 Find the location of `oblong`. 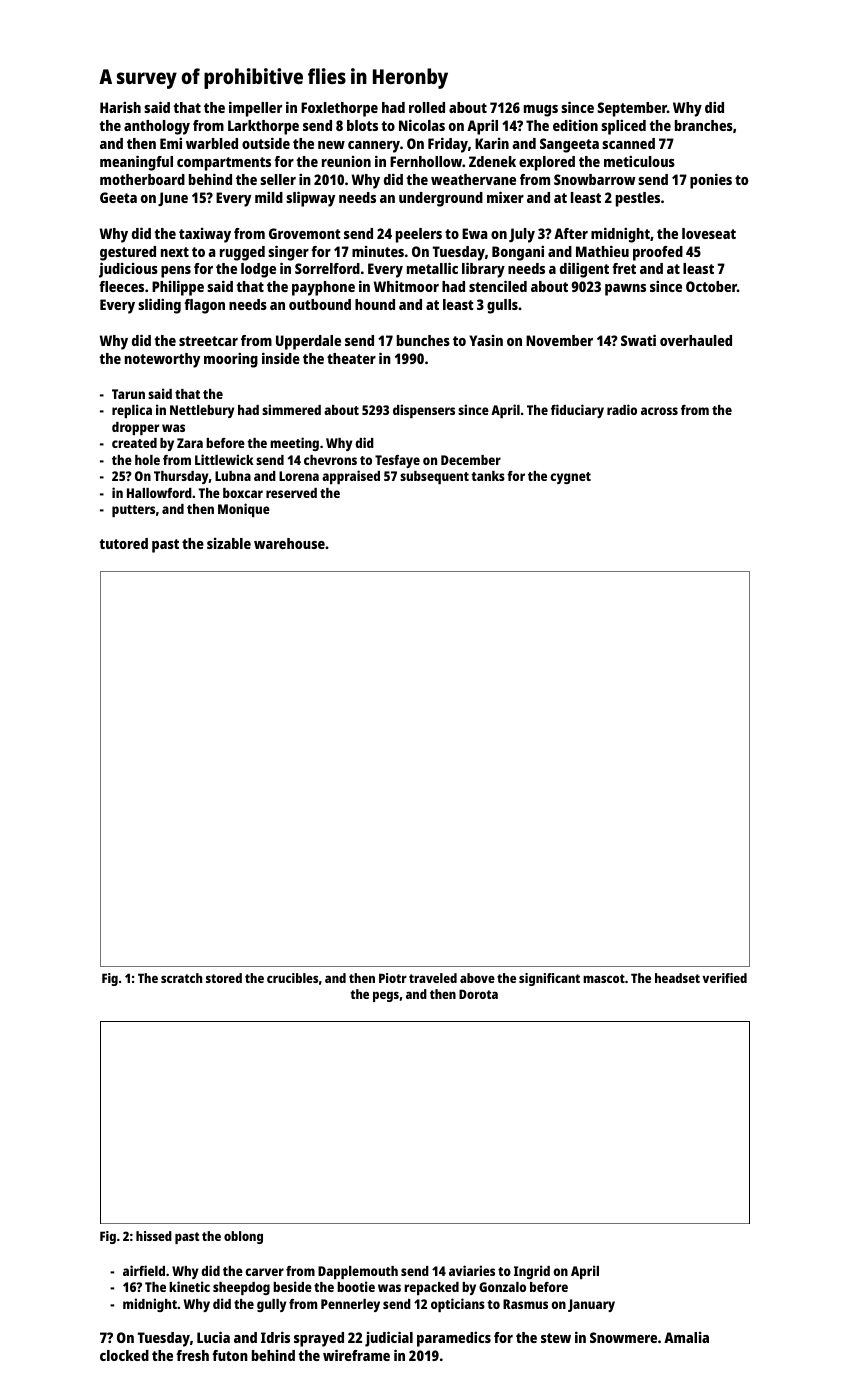

oblong is located at coordinates (243, 1237).
